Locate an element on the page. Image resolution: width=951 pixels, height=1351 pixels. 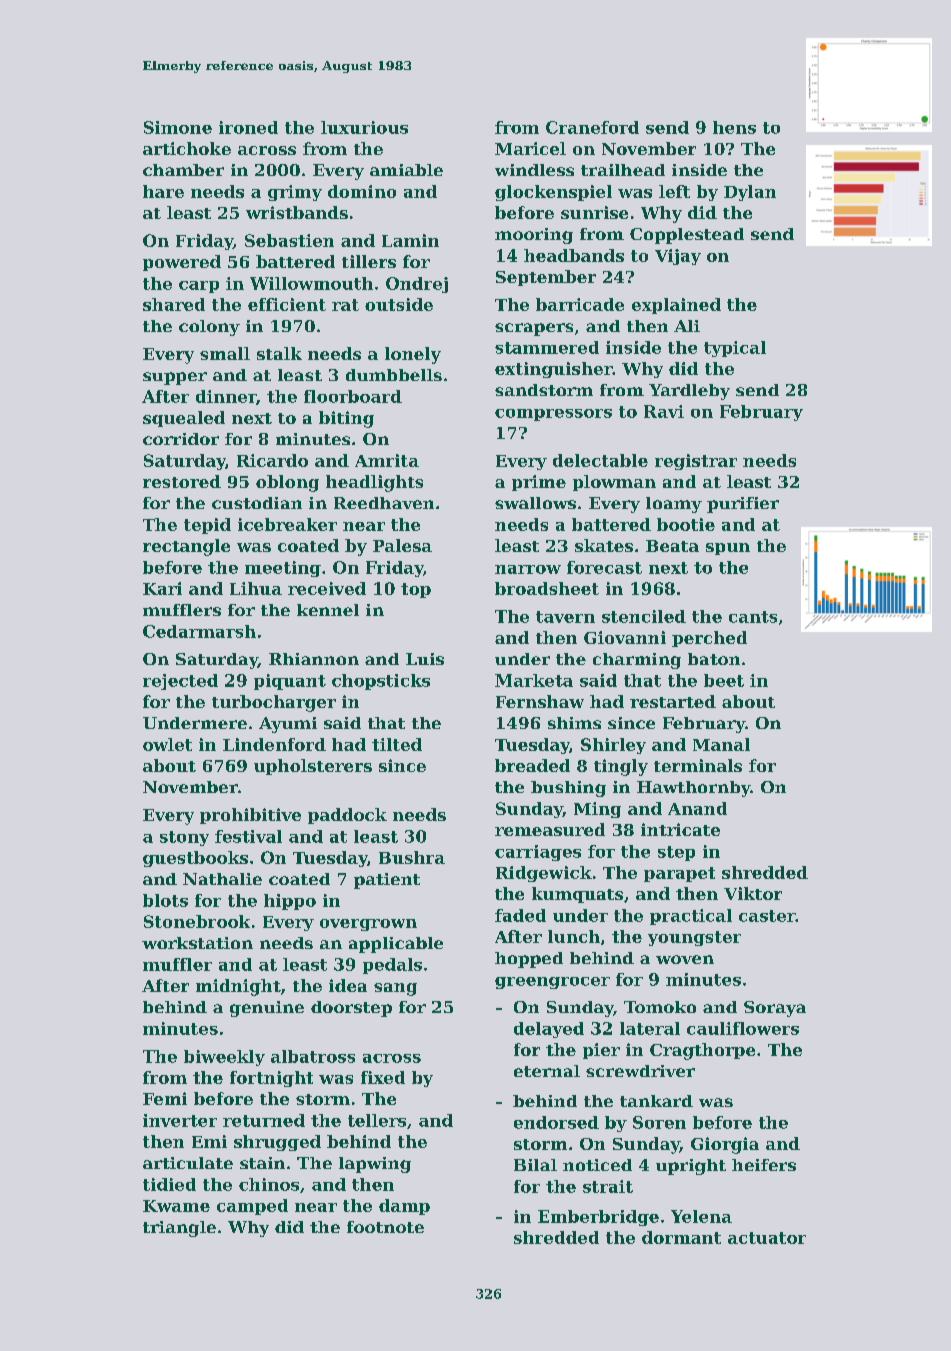
camped is located at coordinates (252, 1207).
